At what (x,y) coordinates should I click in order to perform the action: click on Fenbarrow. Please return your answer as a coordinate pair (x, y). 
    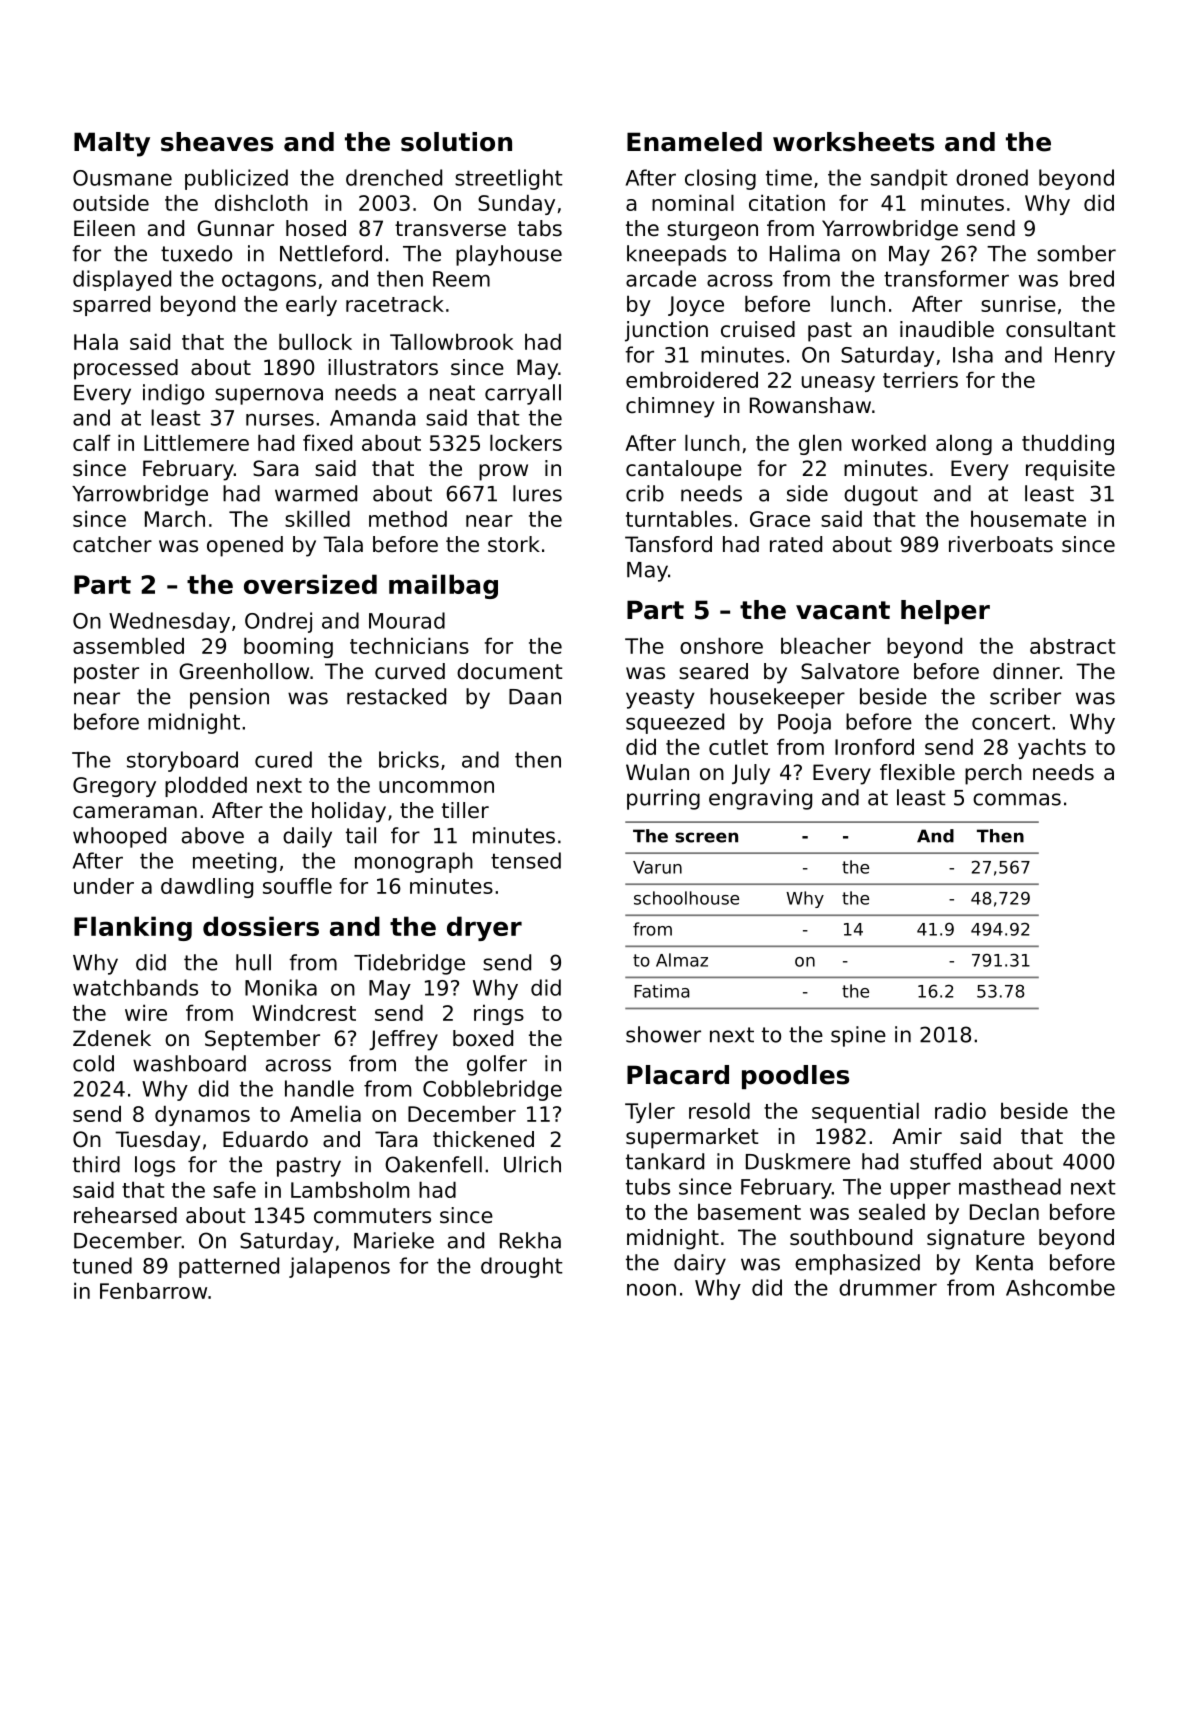
    Looking at the image, I should click on (153, 1290).
